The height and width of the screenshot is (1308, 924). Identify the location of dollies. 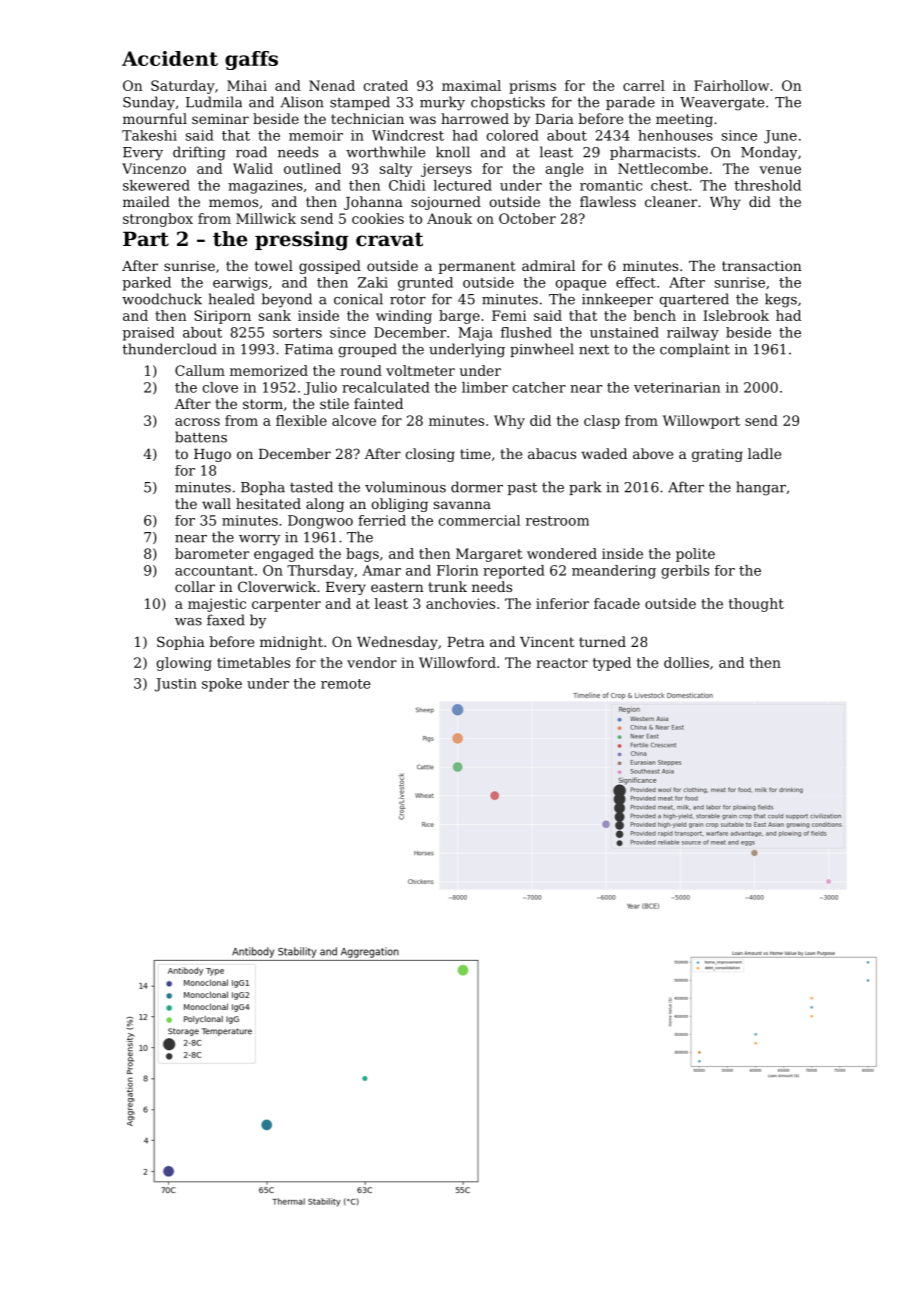
(686, 662).
